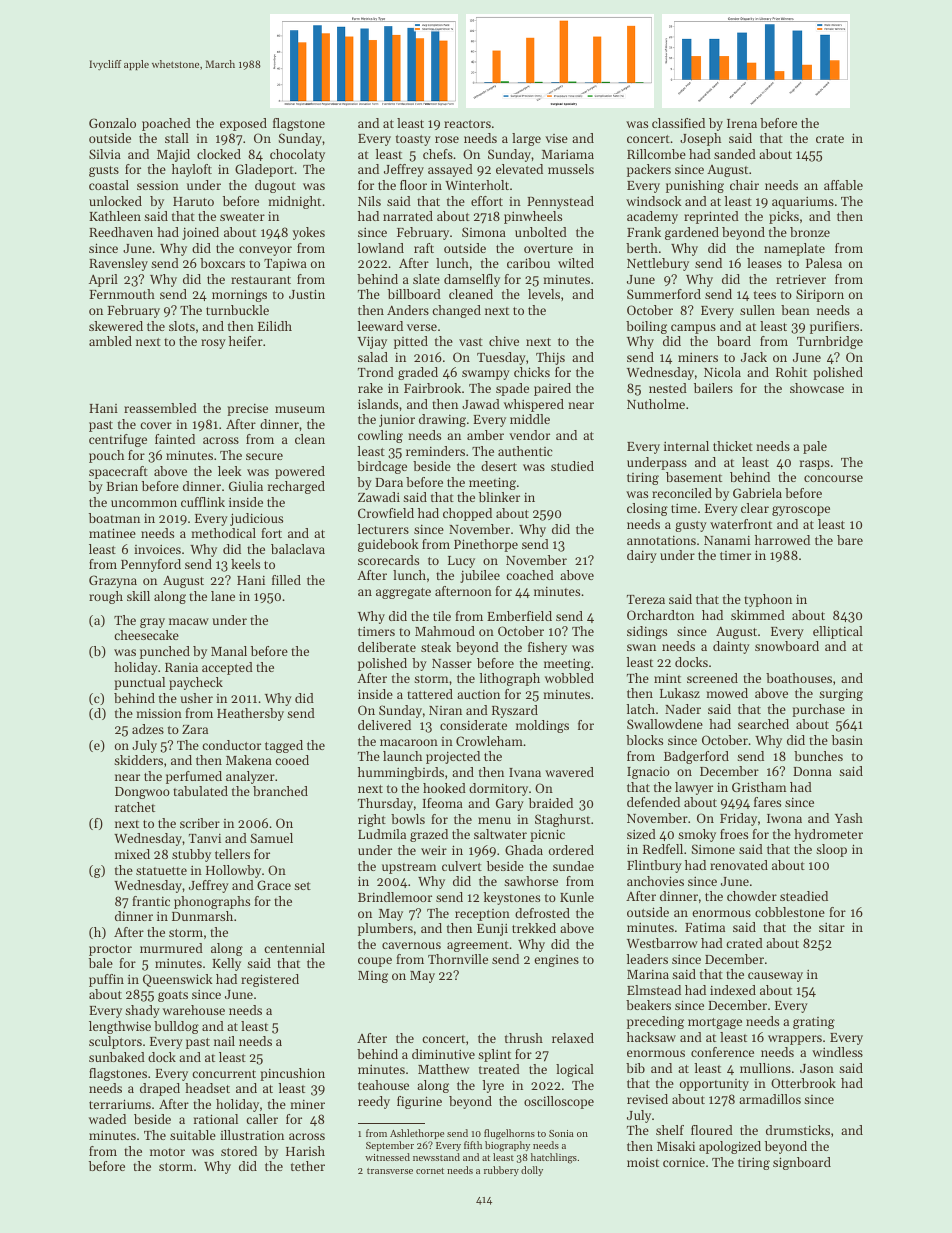  Describe the element at coordinates (264, 170) in the screenshot. I see `Gladeport` at that location.
